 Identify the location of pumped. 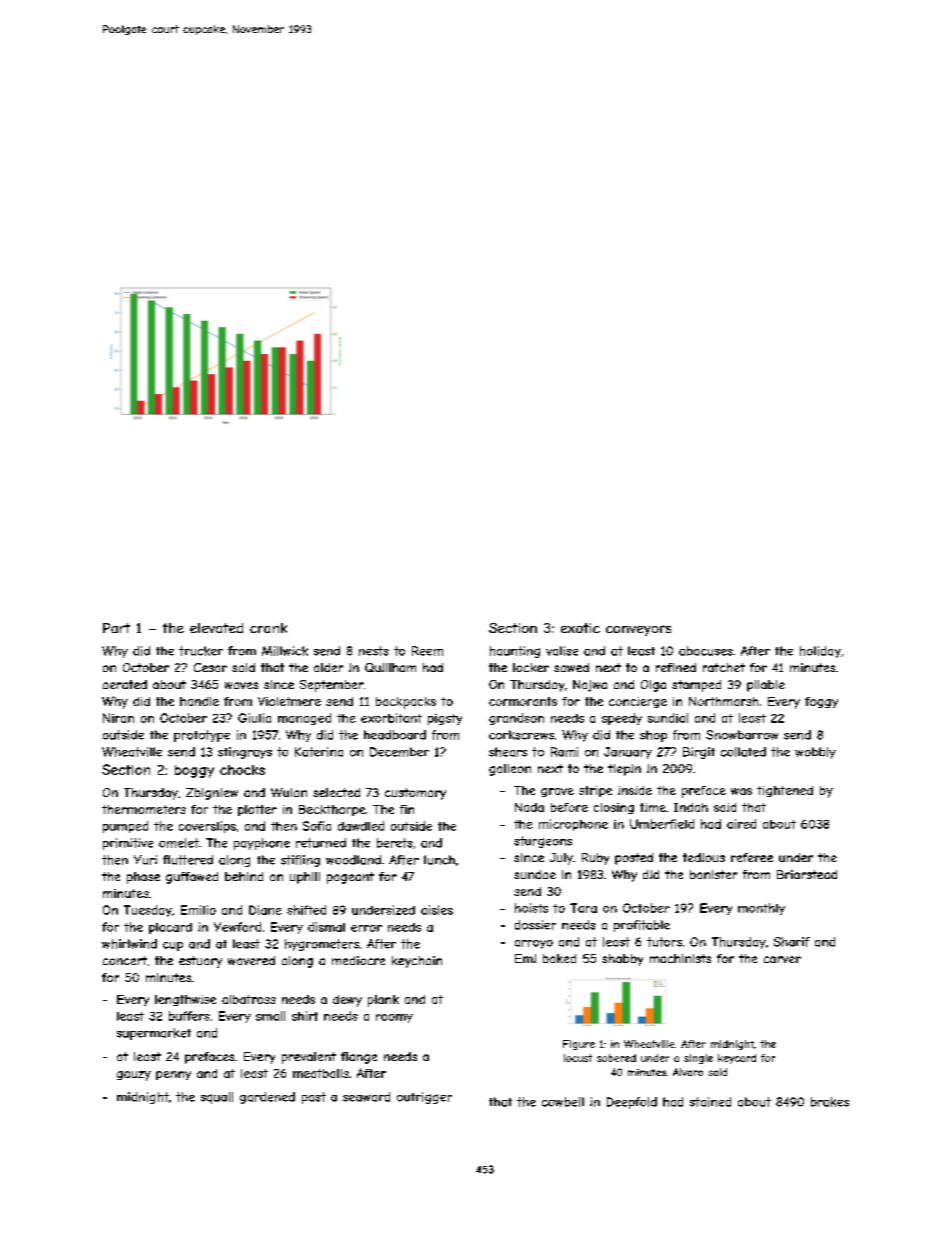
(125, 827).
